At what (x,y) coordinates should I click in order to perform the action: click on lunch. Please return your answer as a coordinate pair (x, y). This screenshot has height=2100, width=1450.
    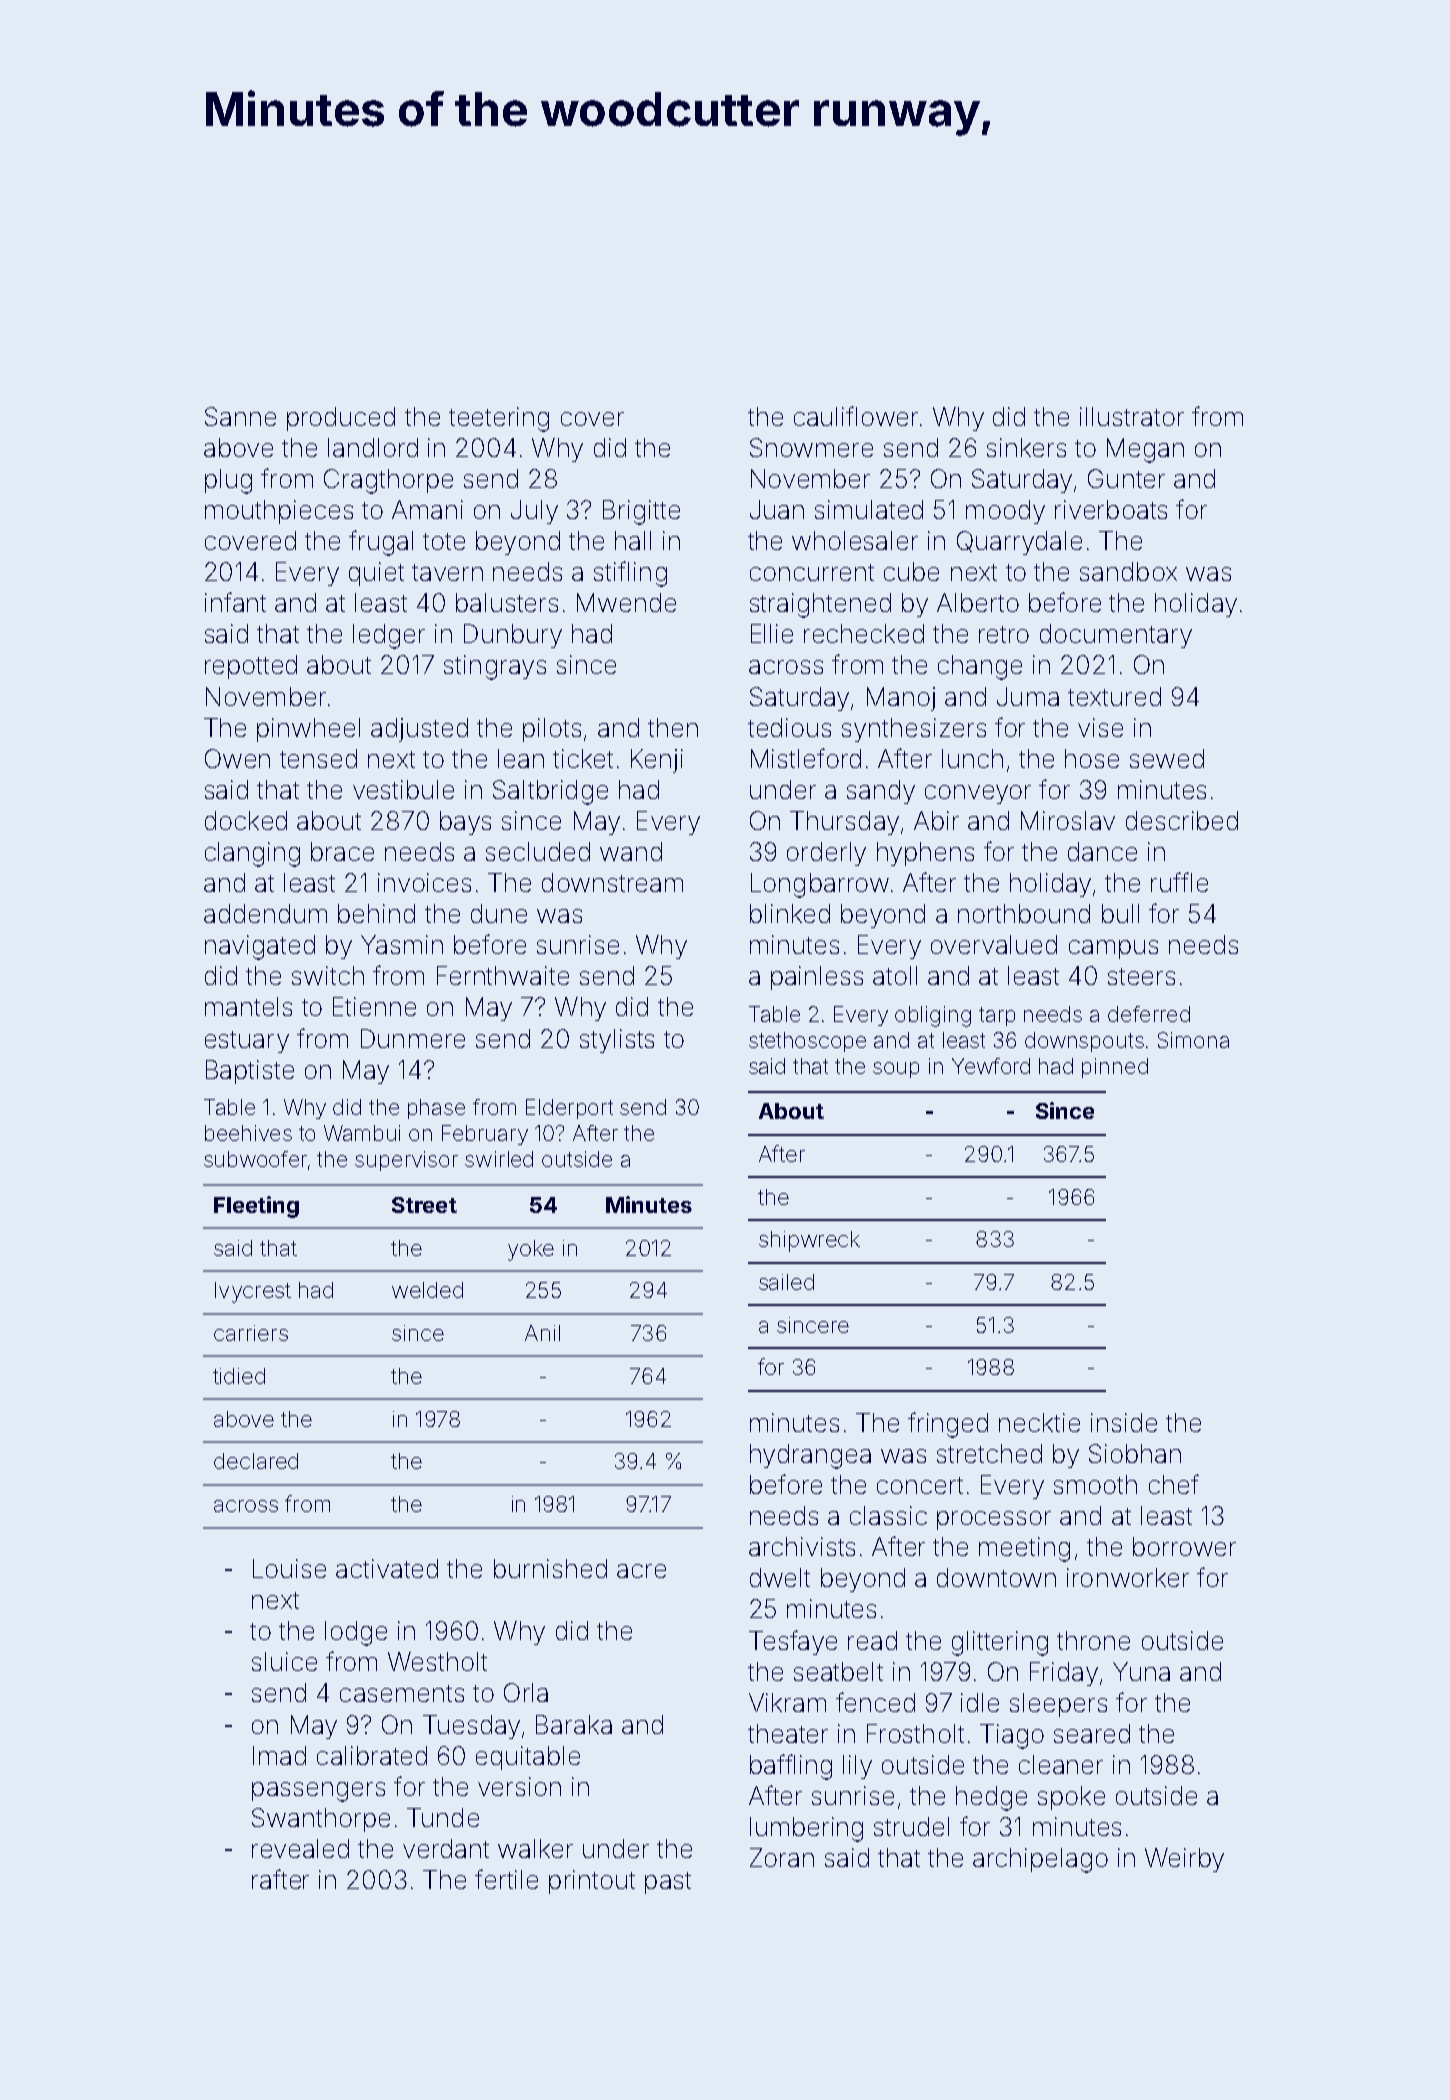
    Looking at the image, I should click on (972, 758).
